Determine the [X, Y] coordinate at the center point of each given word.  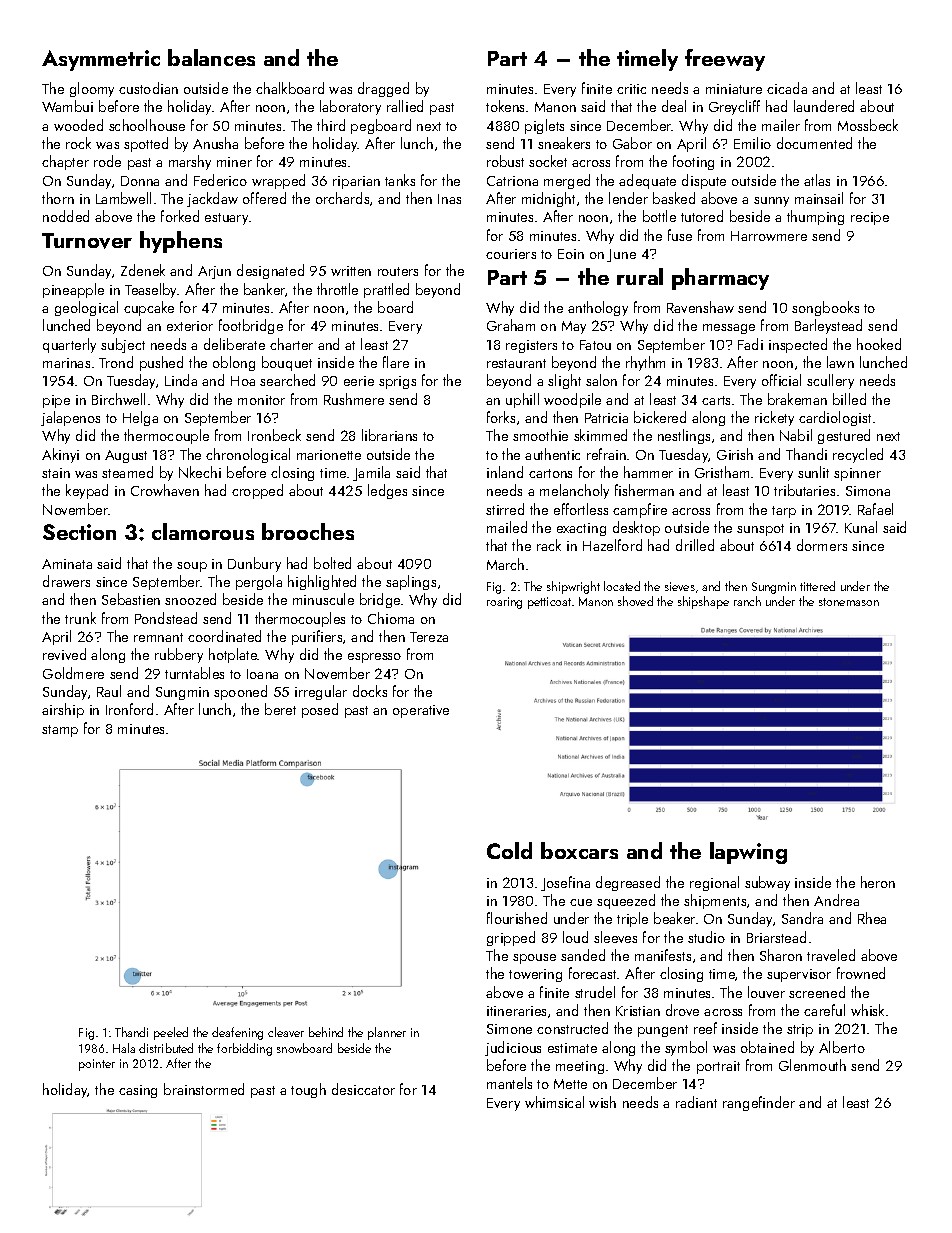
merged [567, 181]
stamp [60, 731]
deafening [237, 1033]
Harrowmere [769, 236]
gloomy [92, 89]
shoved [635, 601]
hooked [879, 344]
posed [320, 710]
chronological [248, 455]
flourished [517, 918]
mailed [507, 527]
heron [878, 882]
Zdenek [143, 270]
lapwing [748, 853]
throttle [337, 289]
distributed [166, 1048]
